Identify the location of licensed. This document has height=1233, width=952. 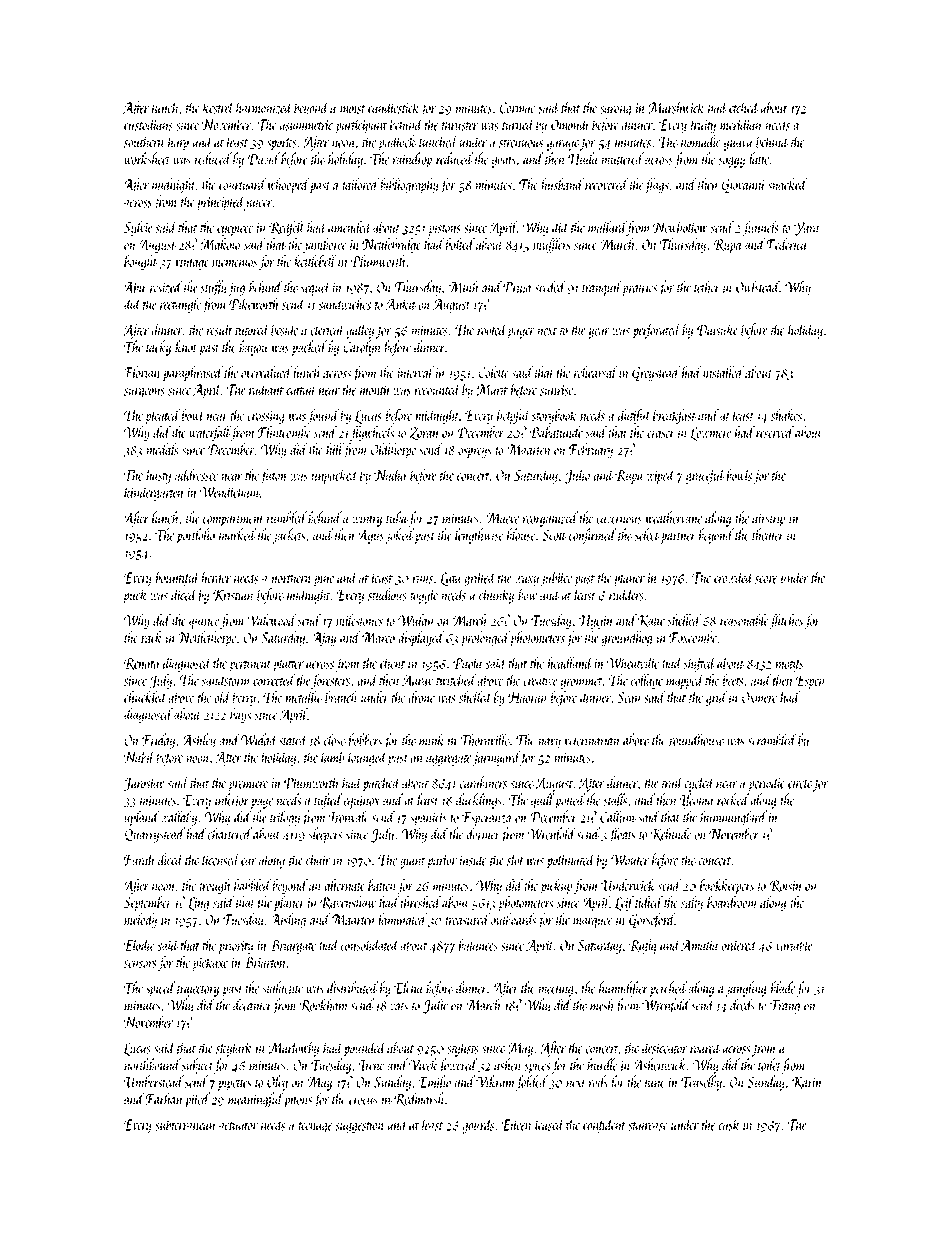
(221, 859).
